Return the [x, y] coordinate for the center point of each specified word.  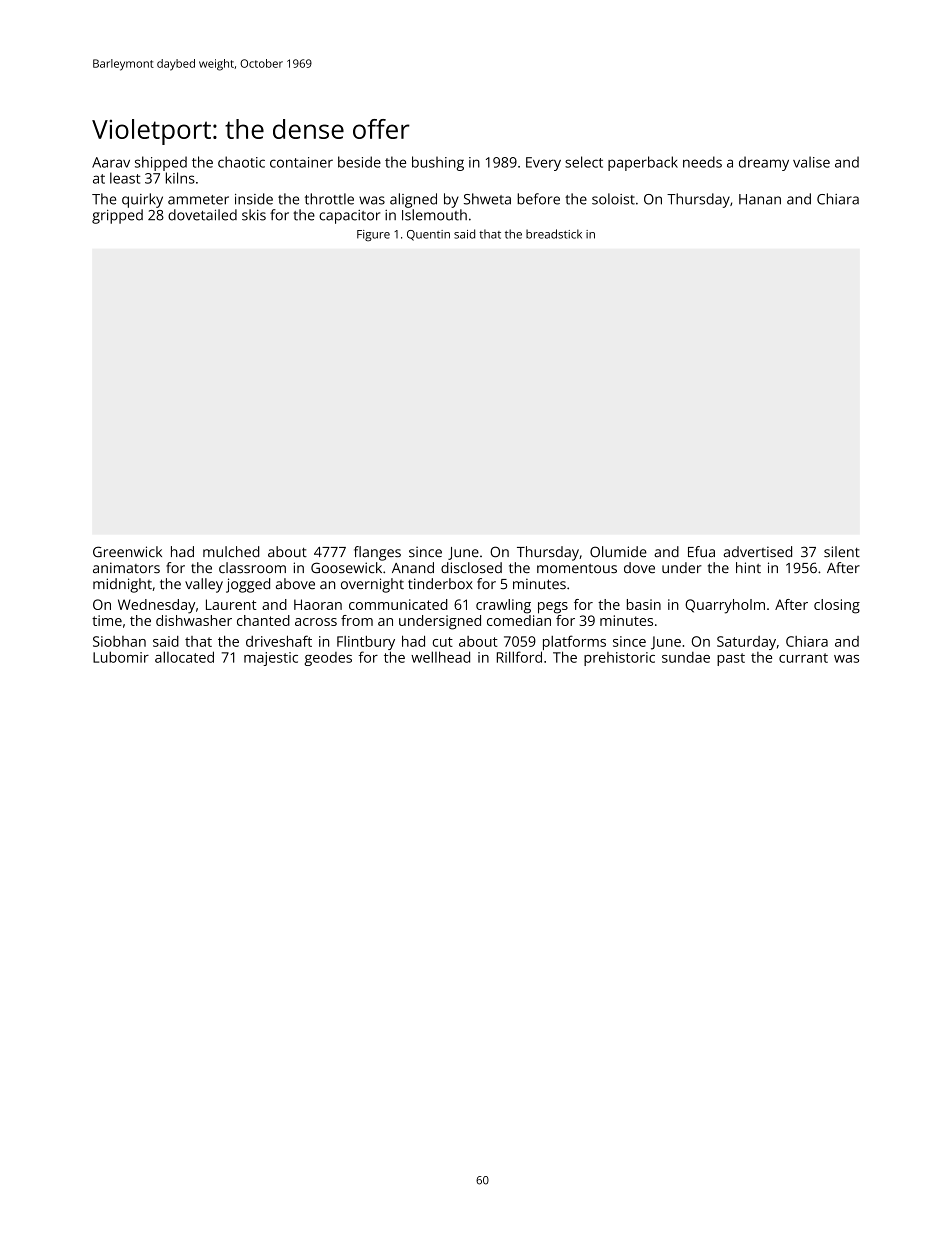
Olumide [618, 552]
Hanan [760, 199]
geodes [328, 659]
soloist [613, 199]
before [538, 199]
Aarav [111, 162]
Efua [701, 551]
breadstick [554, 234]
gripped [117, 216]
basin [644, 604]
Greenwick [127, 552]
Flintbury [366, 643]
